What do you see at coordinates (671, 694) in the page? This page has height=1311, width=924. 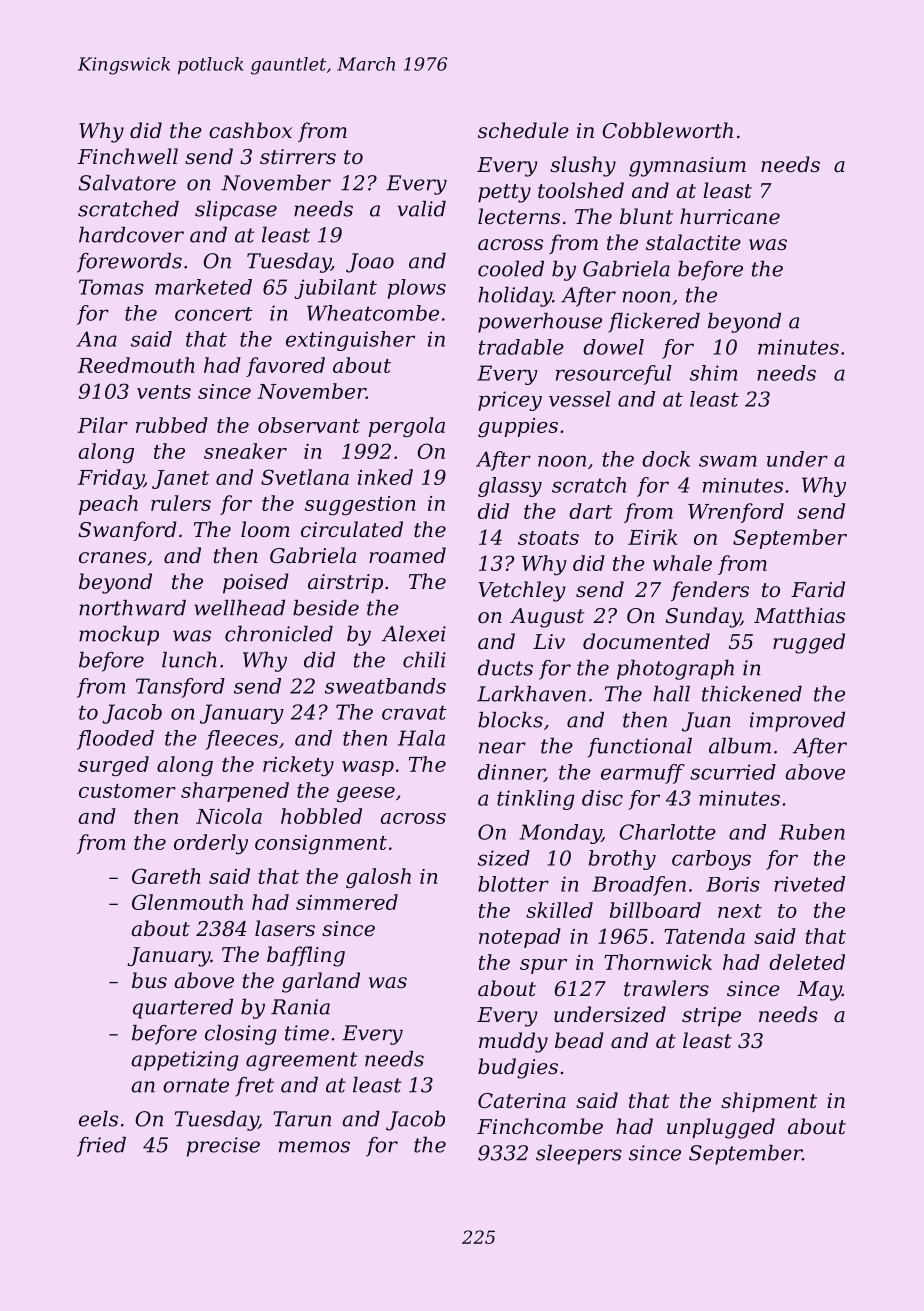 I see `hall` at bounding box center [671, 694].
